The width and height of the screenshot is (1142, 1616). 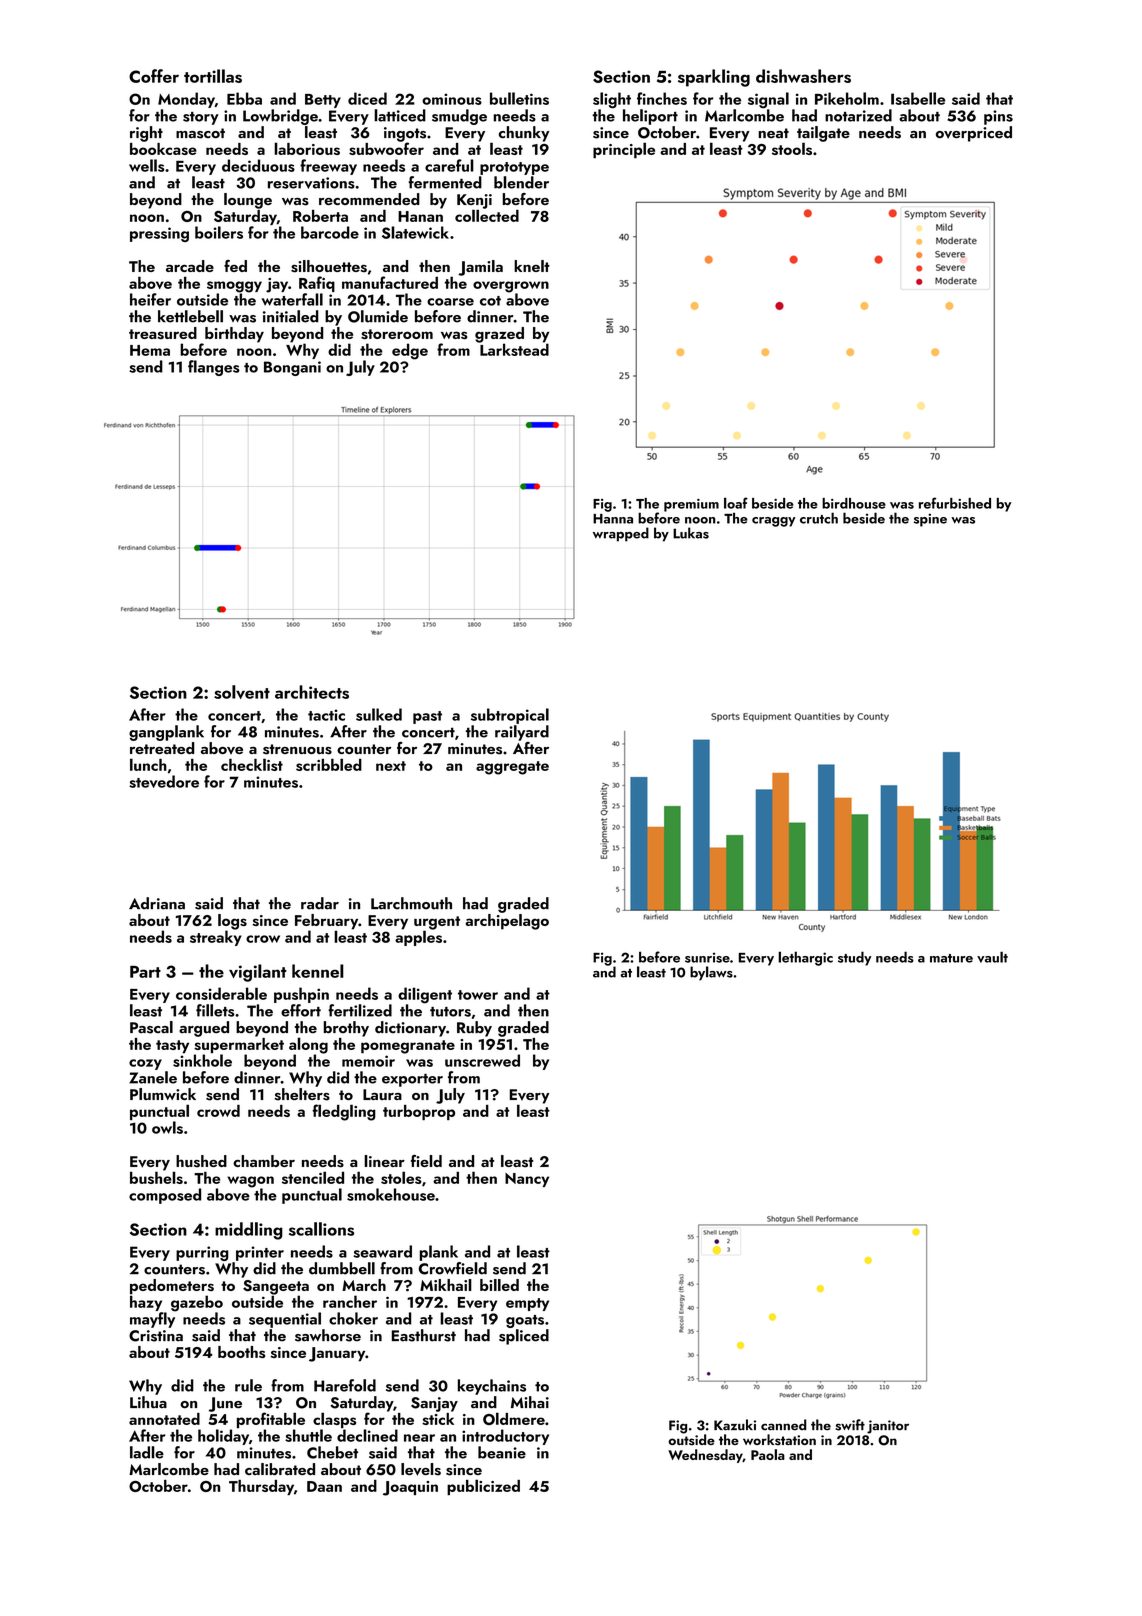 What do you see at coordinates (382, 1251) in the screenshot?
I see `seaward` at bounding box center [382, 1251].
